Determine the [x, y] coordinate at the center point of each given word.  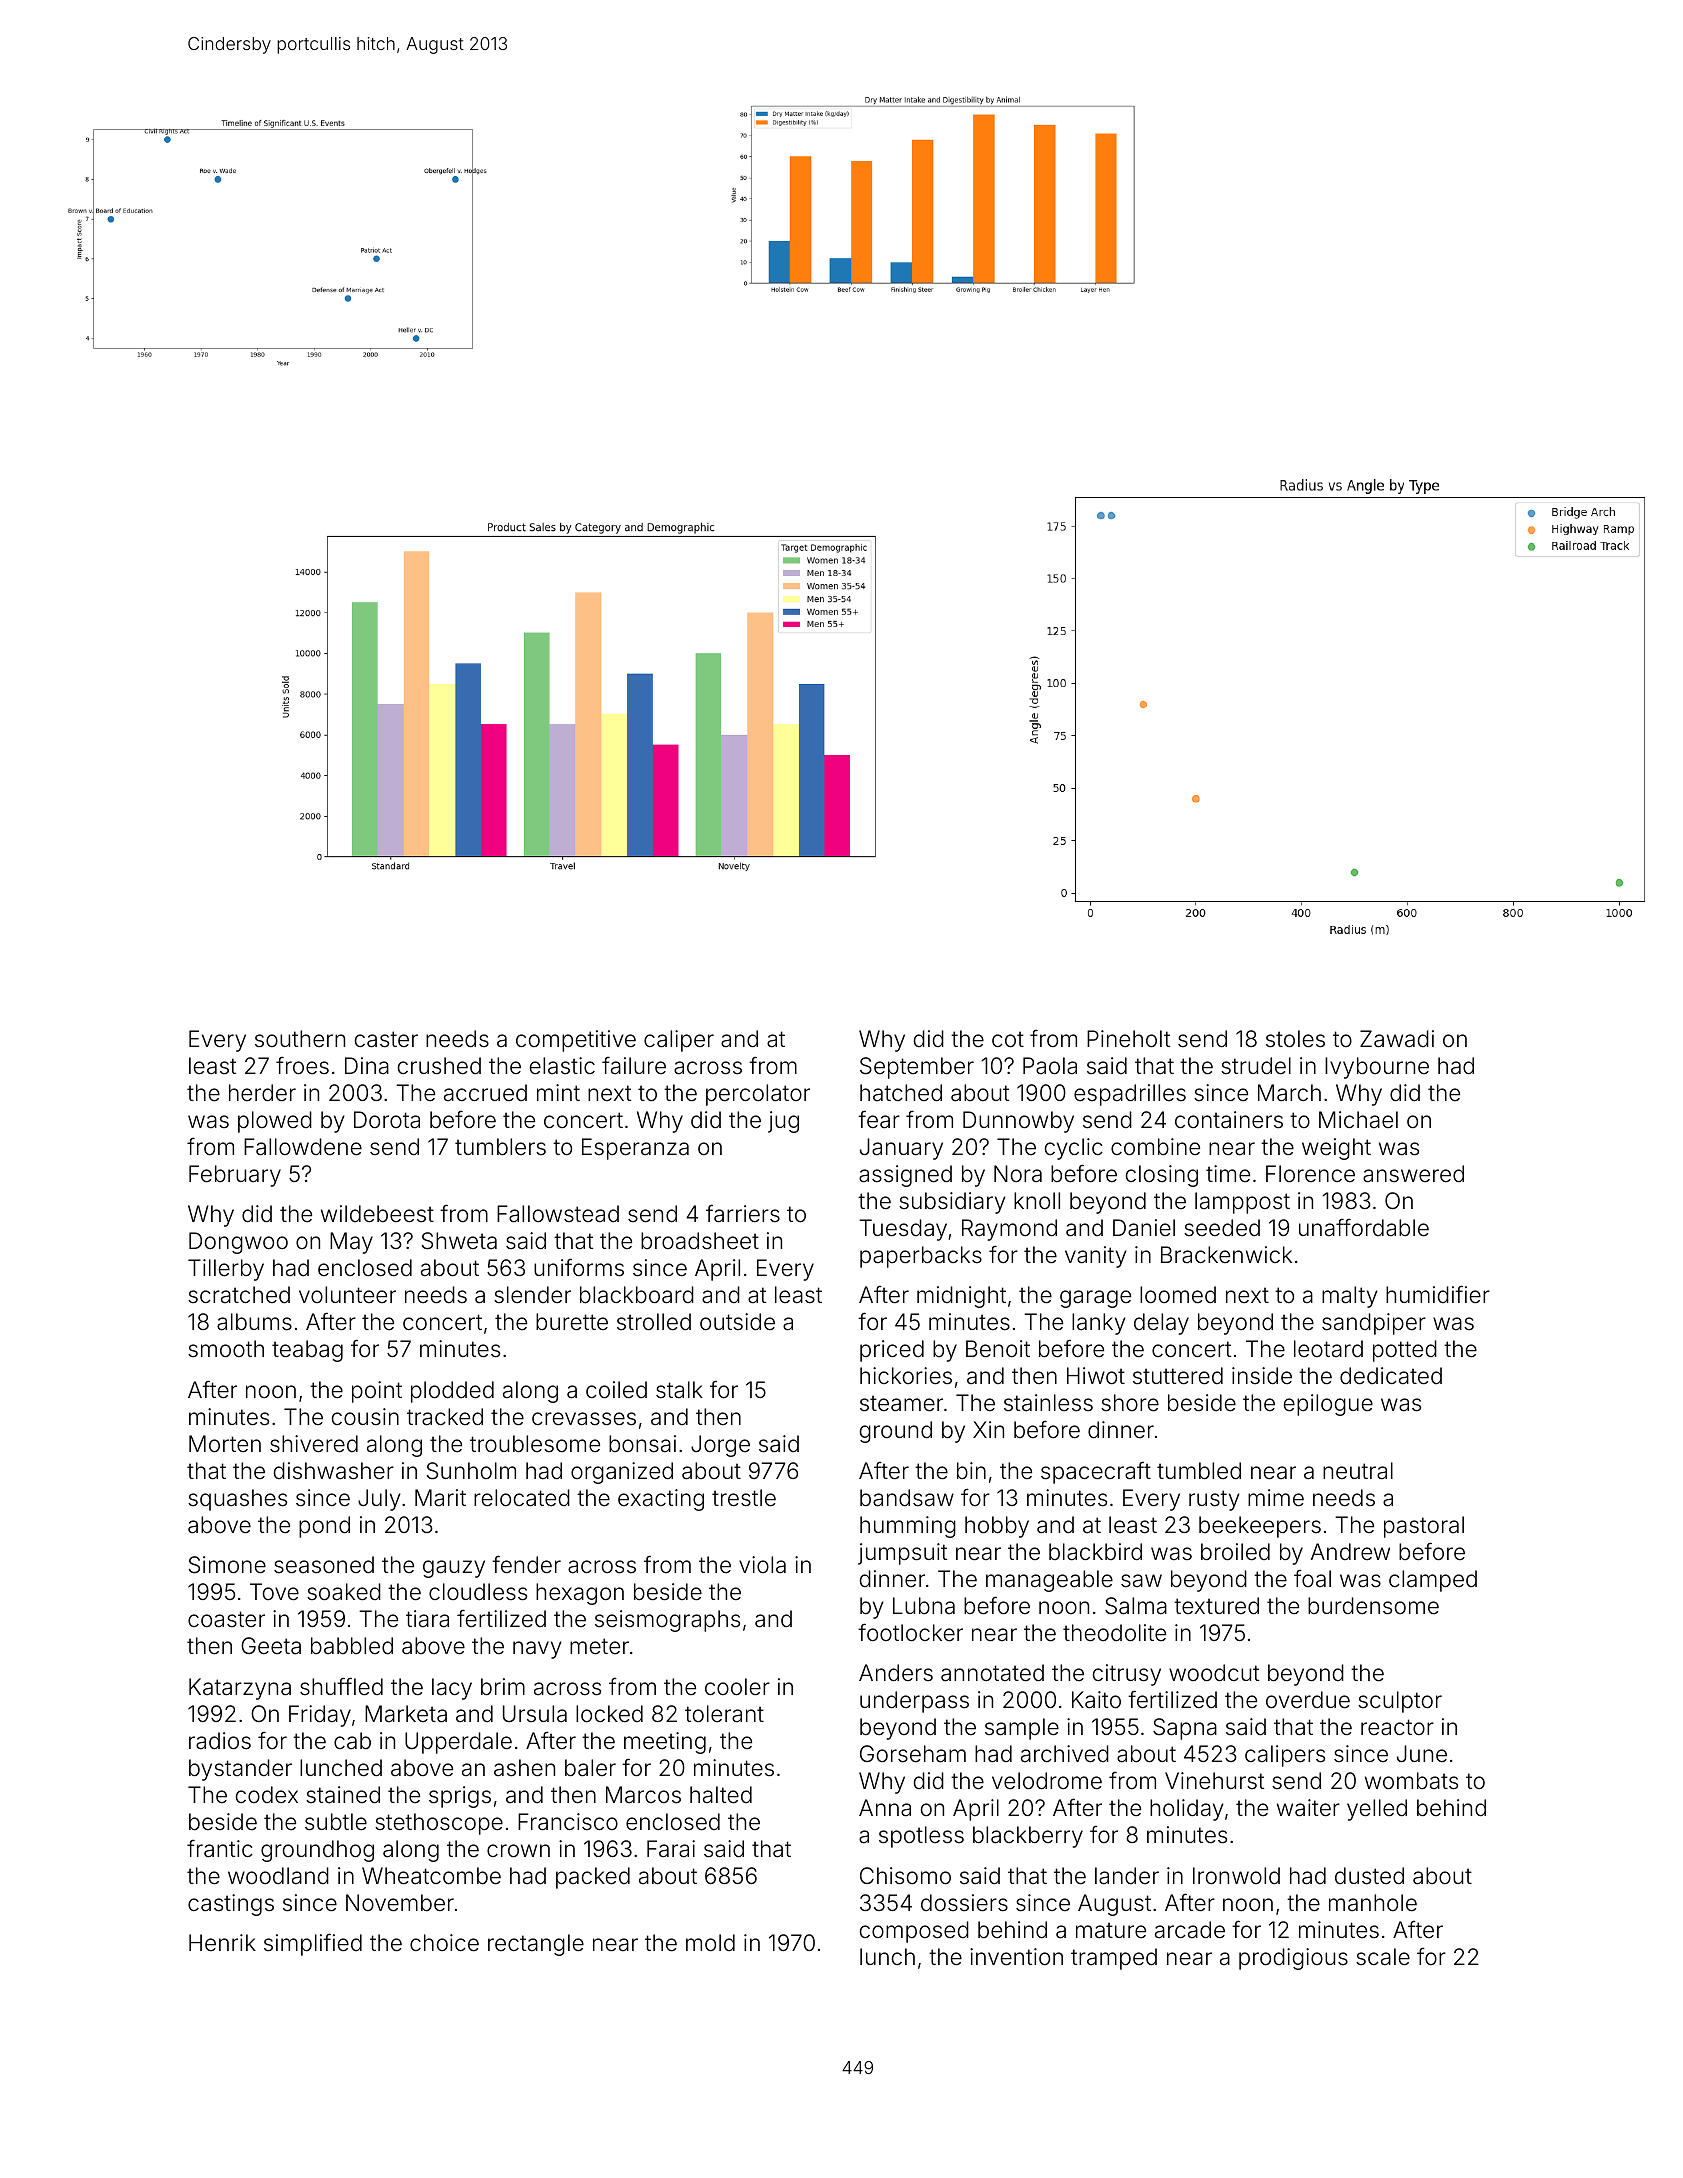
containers [1229, 1120]
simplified [313, 1944]
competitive [576, 1041]
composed [914, 1932]
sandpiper [1374, 1324]
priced [892, 1351]
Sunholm [471, 1471]
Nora [1018, 1174]
